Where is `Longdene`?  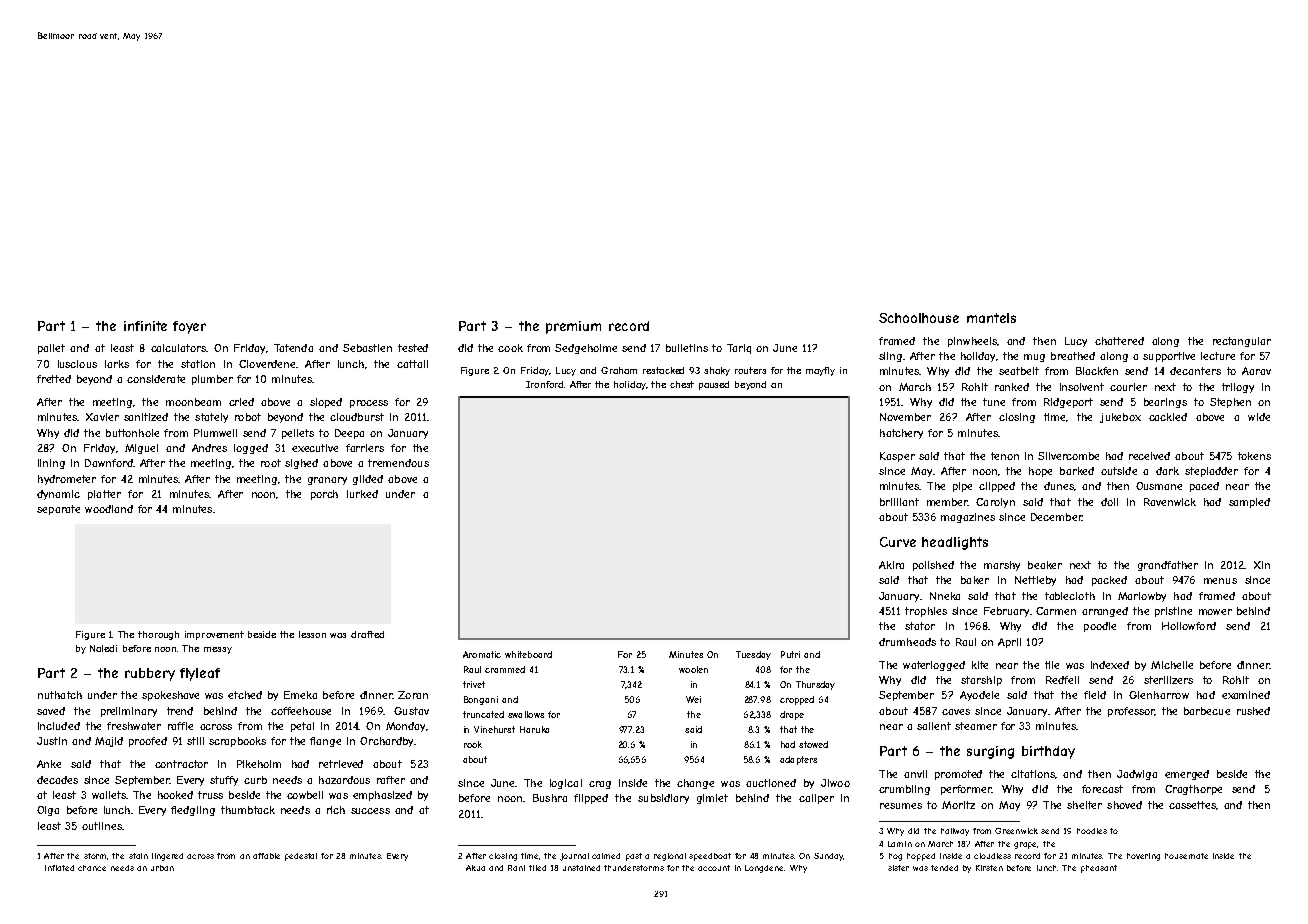 Longdene is located at coordinates (765, 869).
